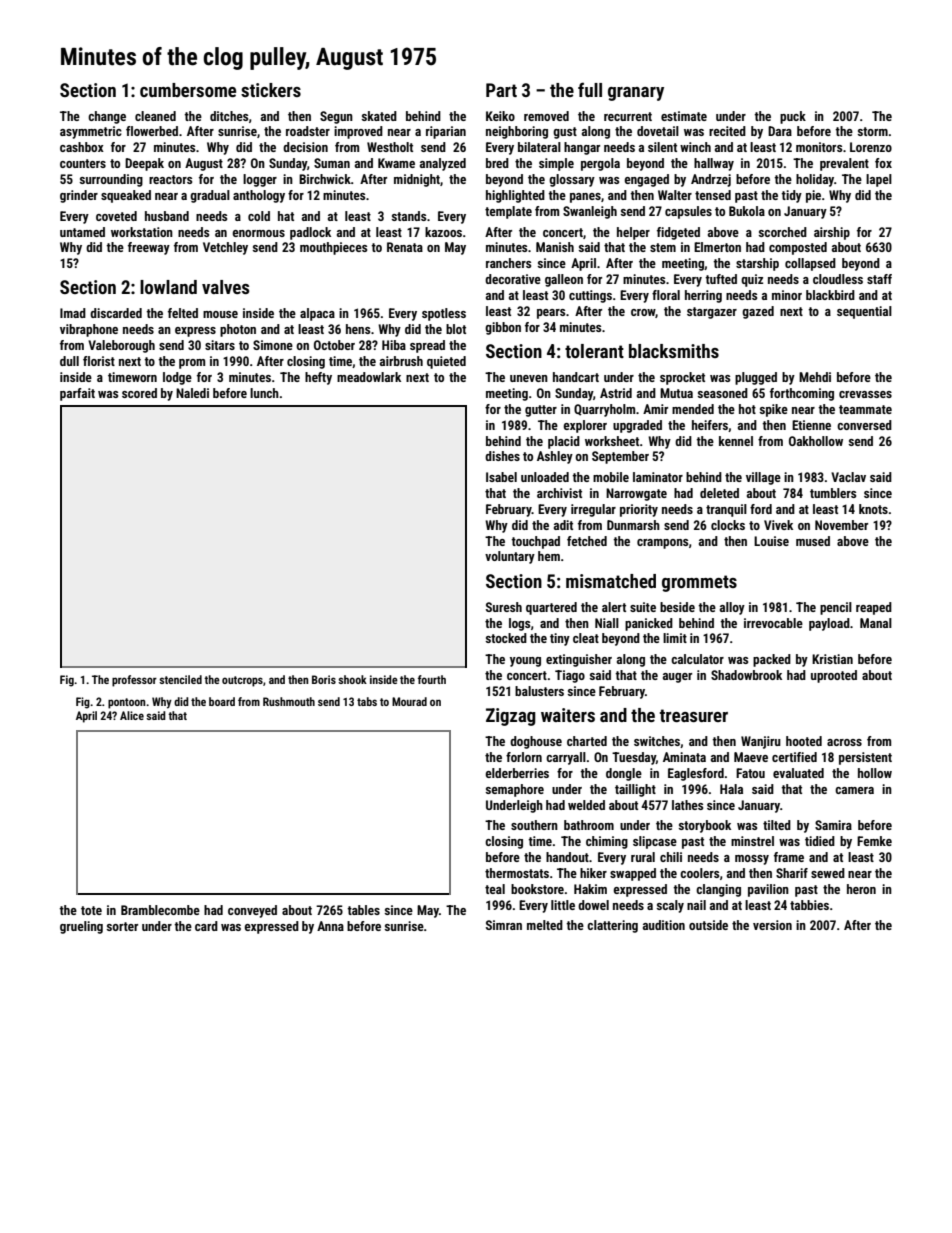  Describe the element at coordinates (180, 679) in the screenshot. I see `stenciled` at that location.
